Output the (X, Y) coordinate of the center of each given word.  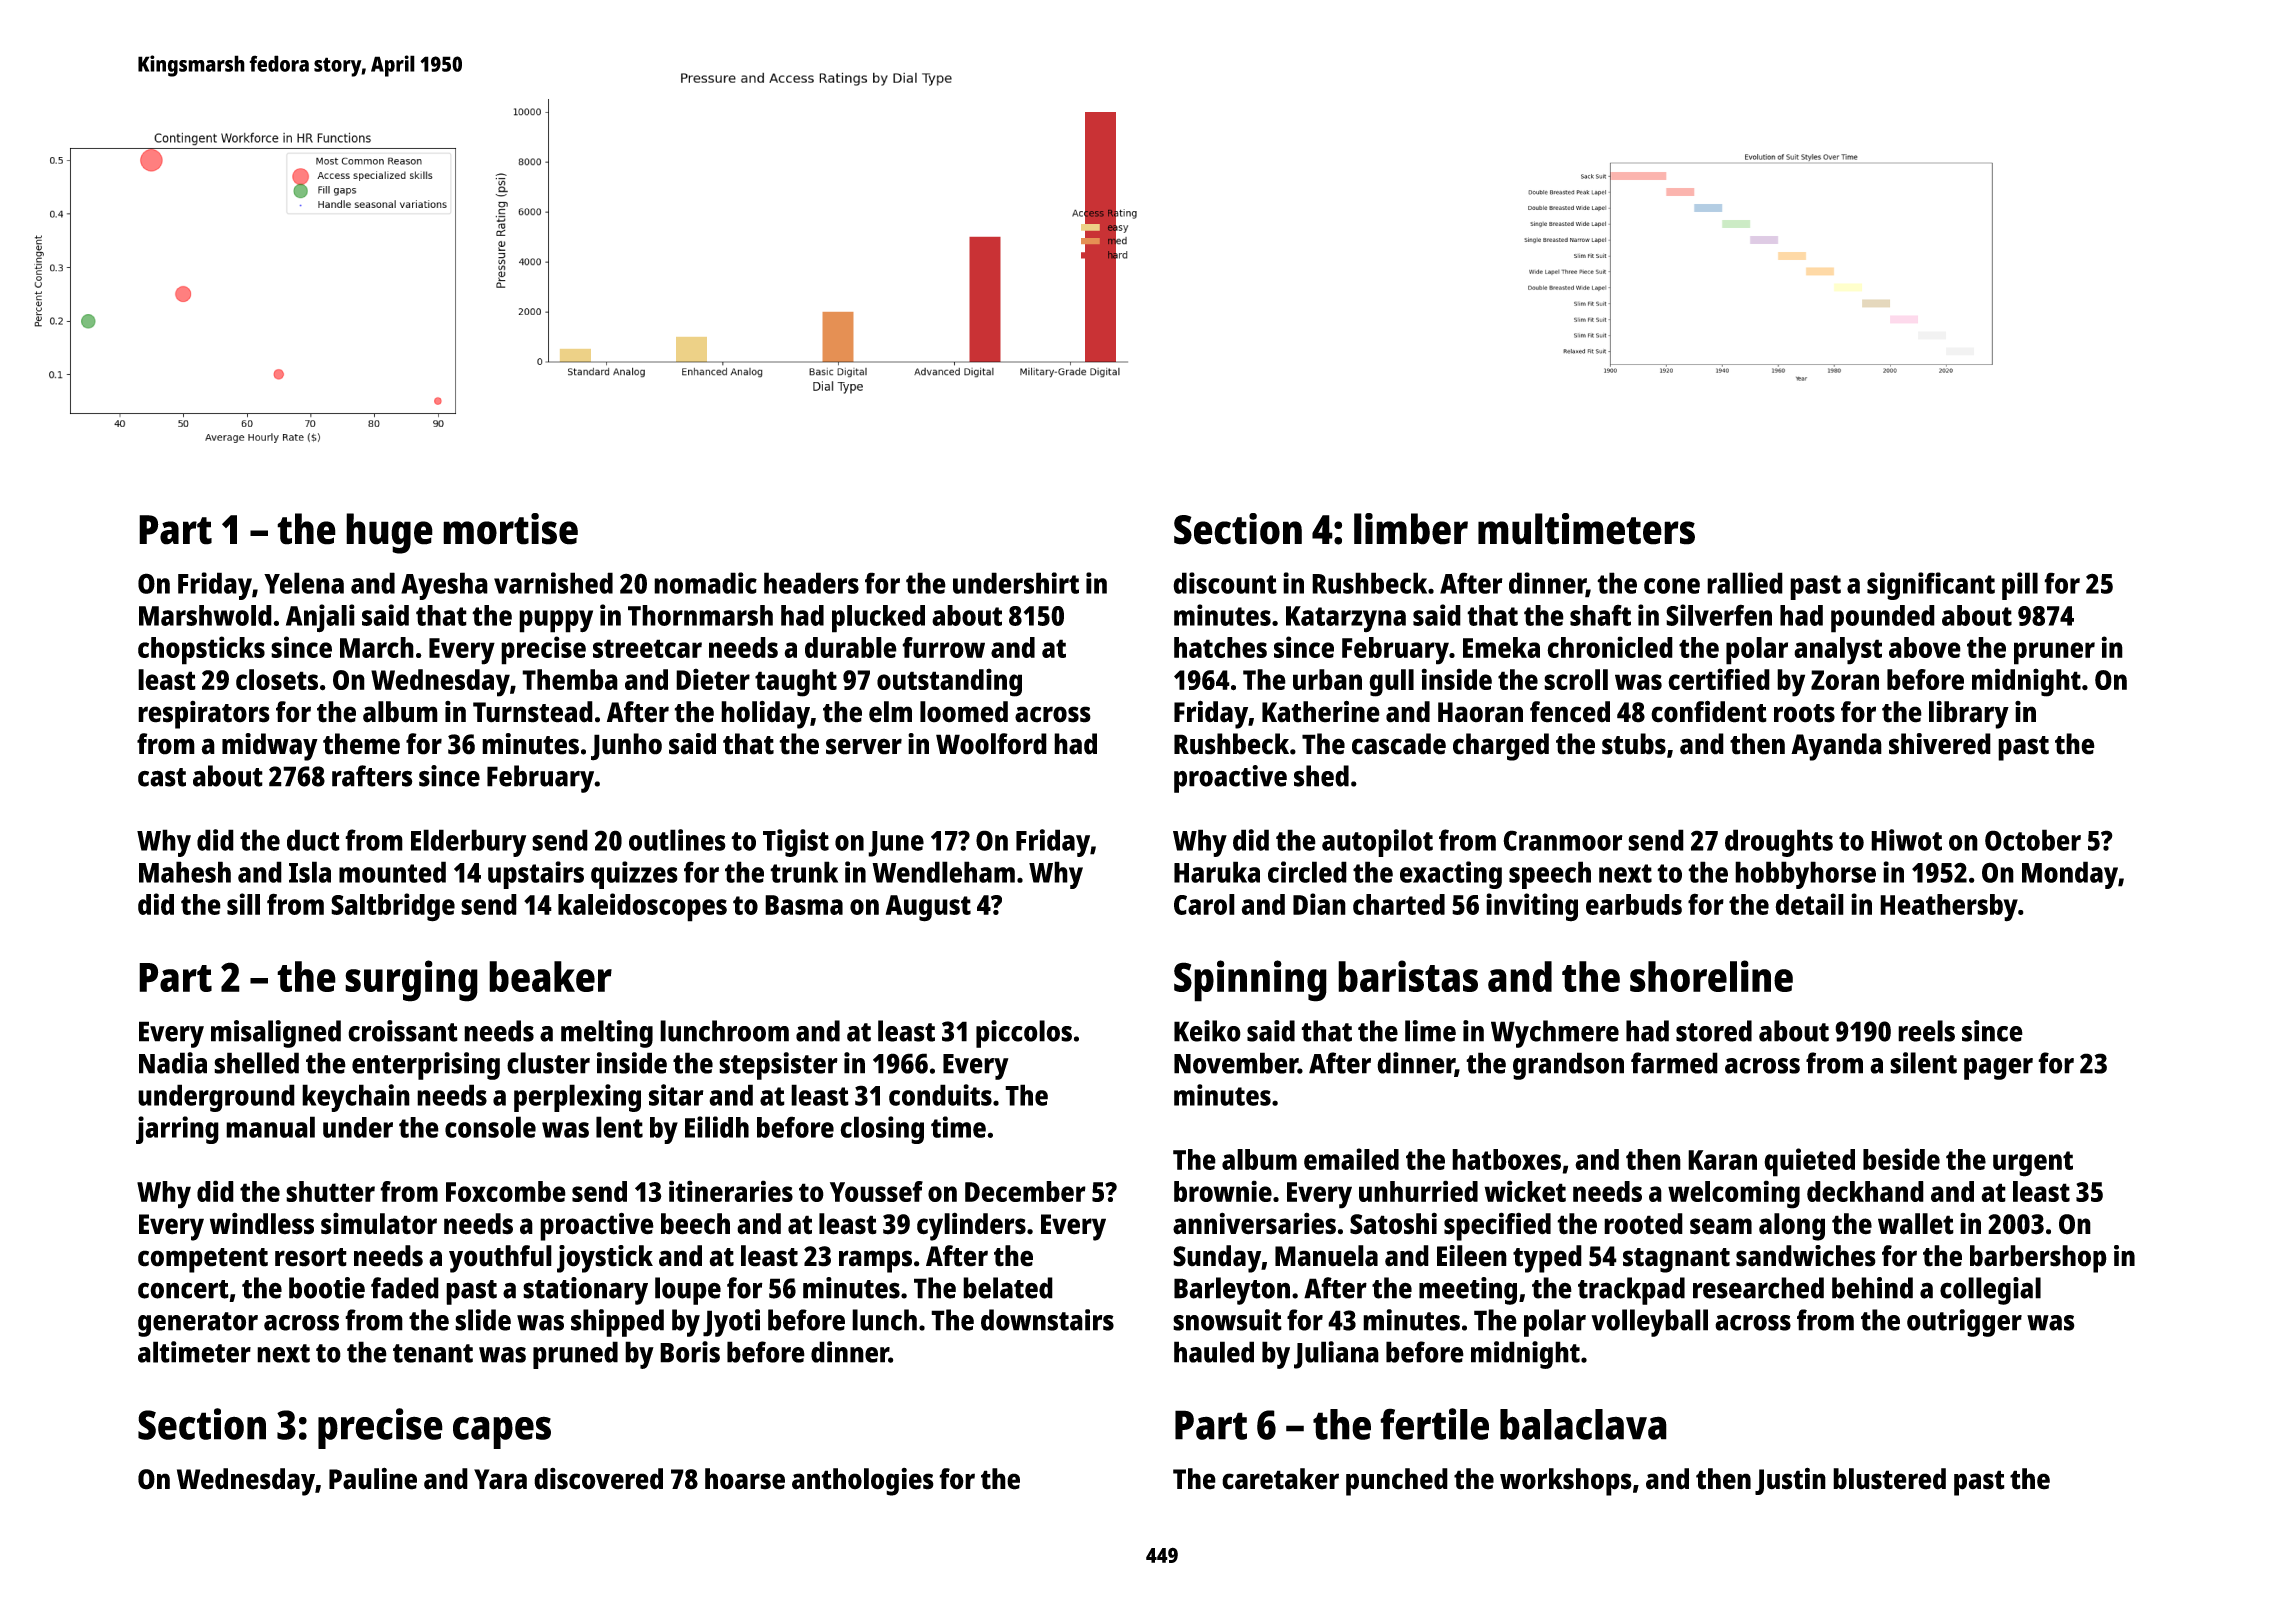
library (1969, 715)
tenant (433, 1353)
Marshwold (205, 615)
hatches (1220, 647)
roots (1804, 713)
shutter (330, 1191)
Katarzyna (1346, 619)
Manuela (1326, 1256)
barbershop (2038, 1259)
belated (1008, 1288)
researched (1758, 1288)
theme (361, 744)
